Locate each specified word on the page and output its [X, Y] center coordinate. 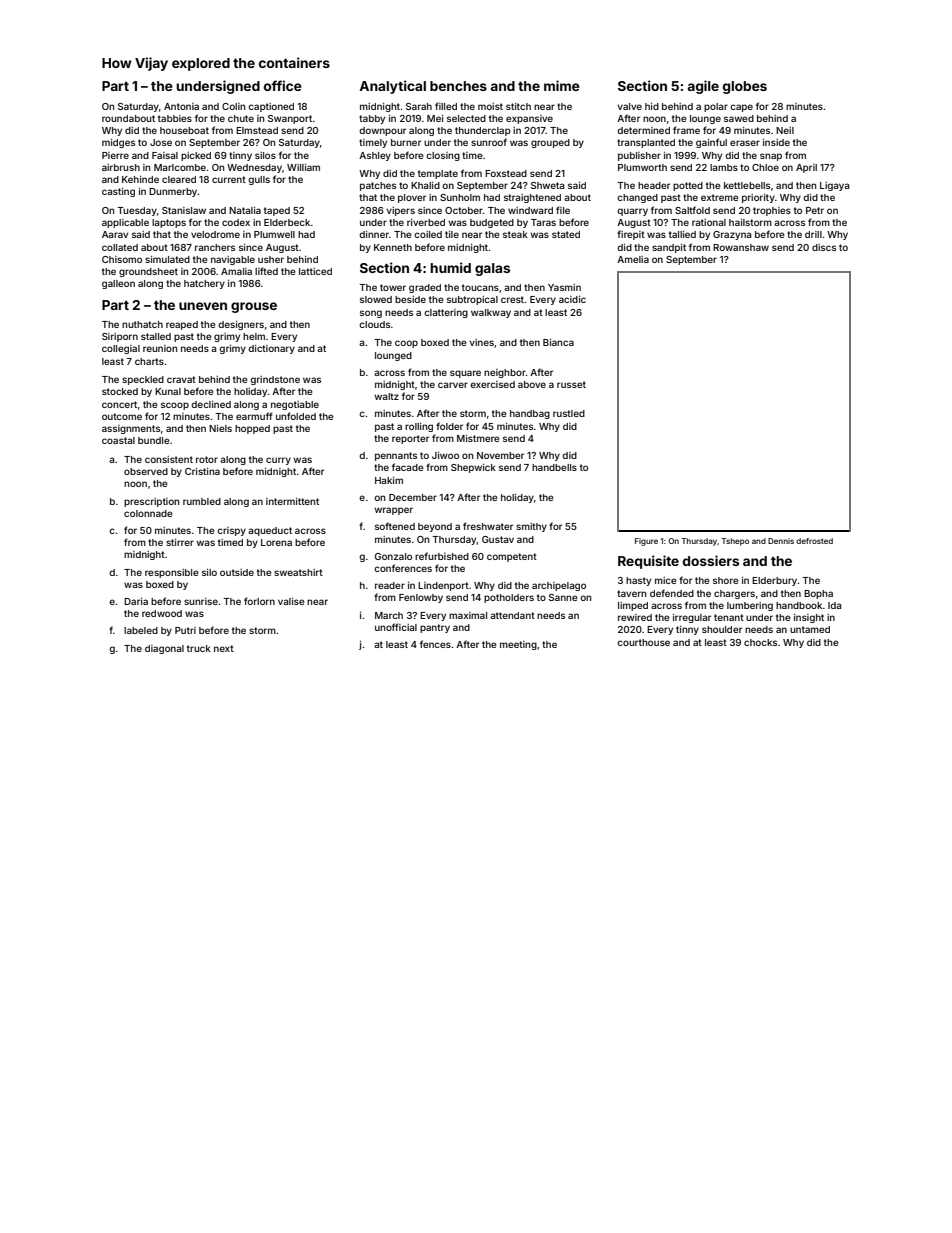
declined [211, 404]
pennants [396, 456]
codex [236, 222]
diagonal [164, 649]
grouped [550, 143]
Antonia [181, 106]
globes [745, 87]
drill [813, 234]
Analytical [392, 87]
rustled [569, 413]
